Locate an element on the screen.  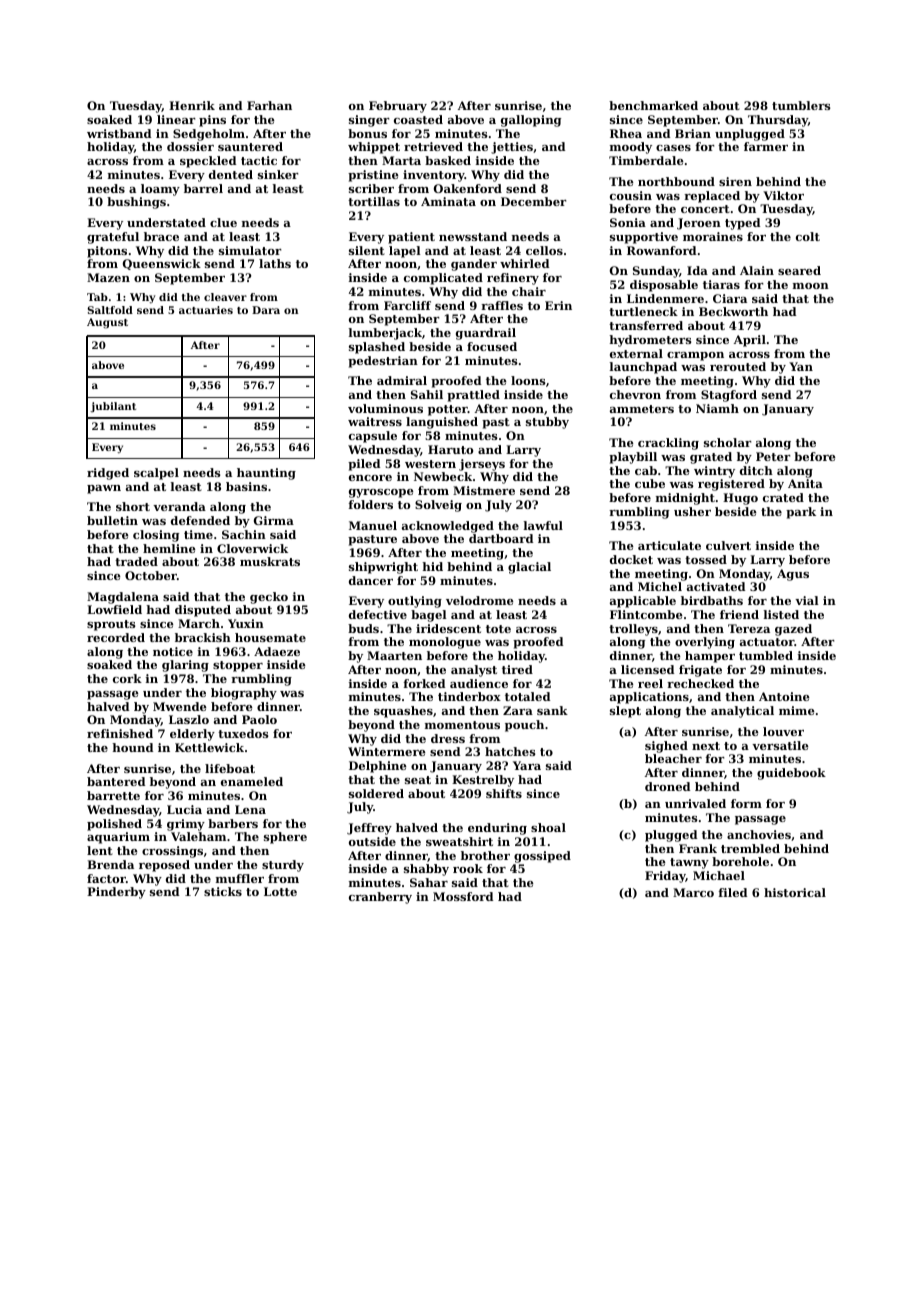
Farcliff is located at coordinates (407, 305).
